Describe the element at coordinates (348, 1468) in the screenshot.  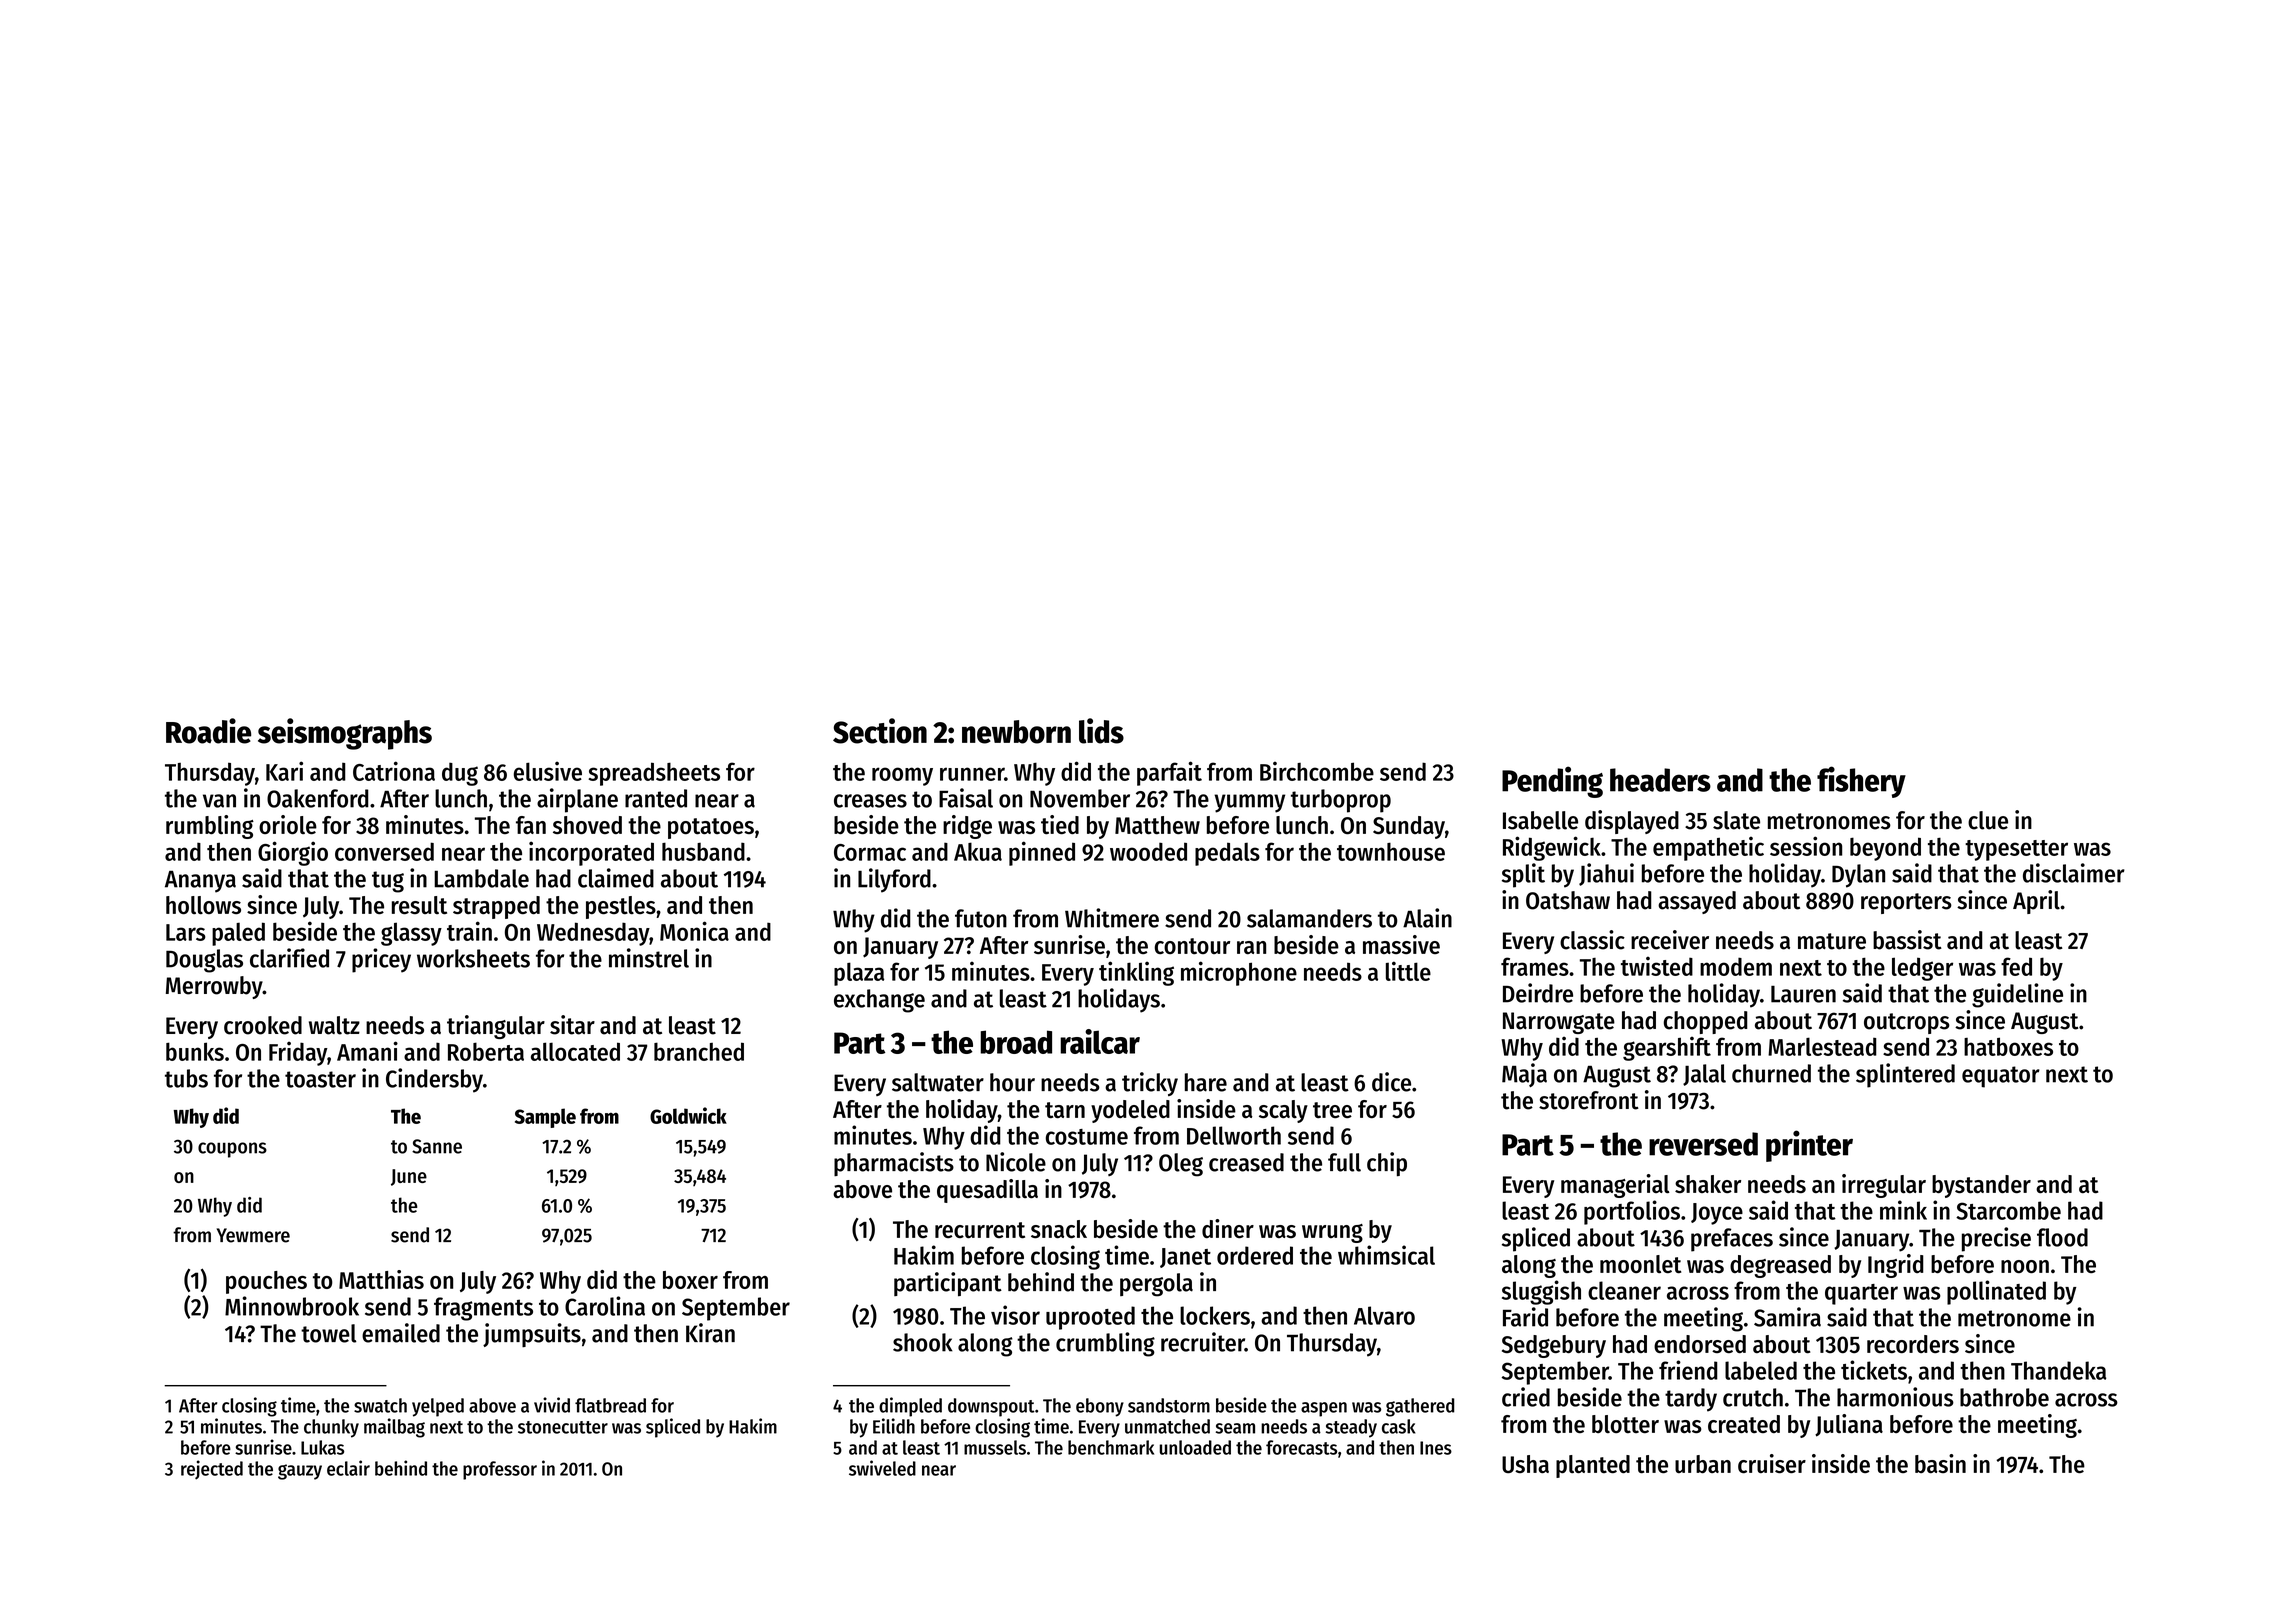
I see `eclair` at that location.
